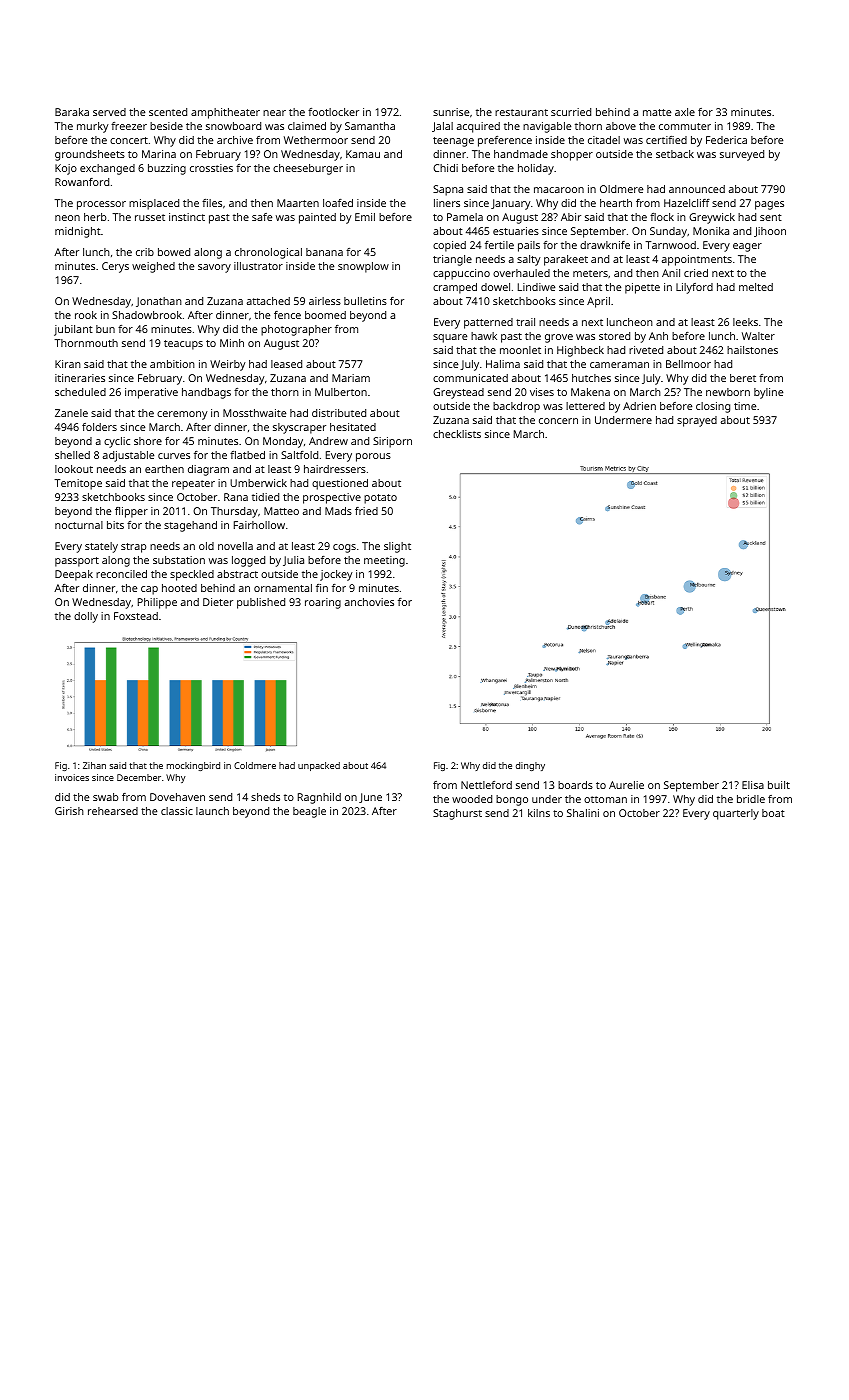 The width and height of the page is (849, 1400). Describe the element at coordinates (488, 323) in the page. I see `patterned` at that location.
